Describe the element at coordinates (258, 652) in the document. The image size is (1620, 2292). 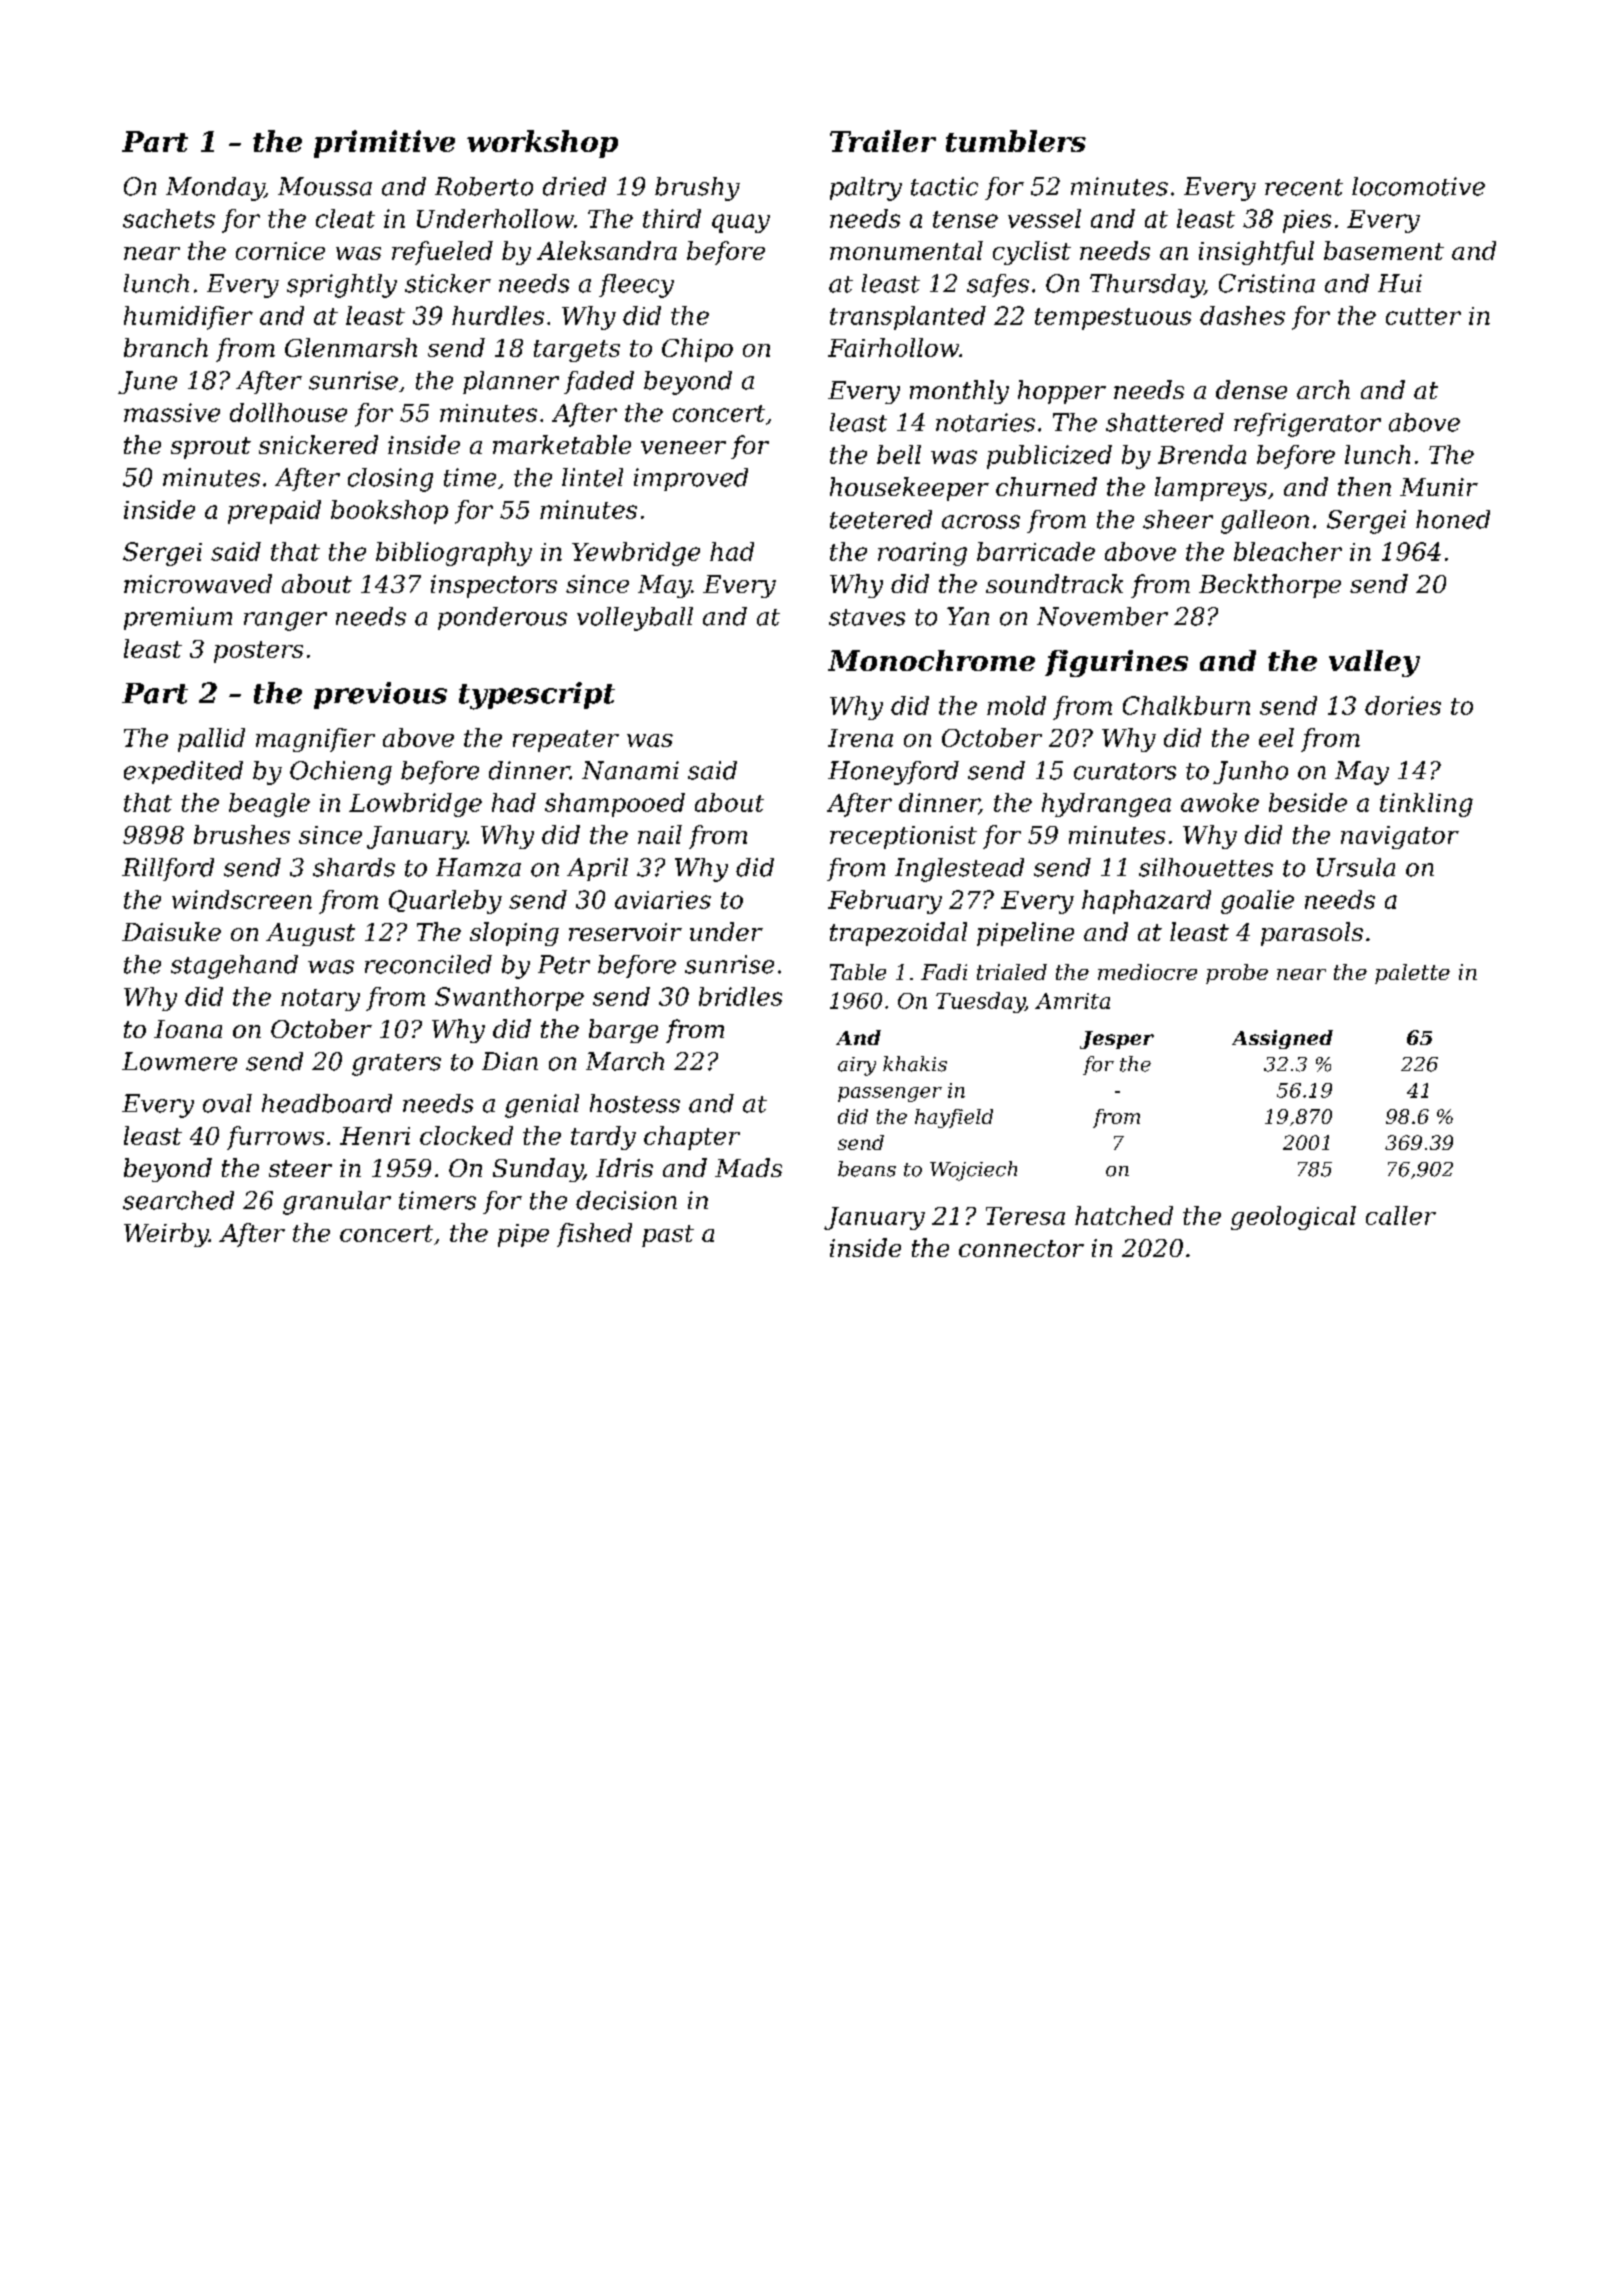
I see `posters` at that location.
